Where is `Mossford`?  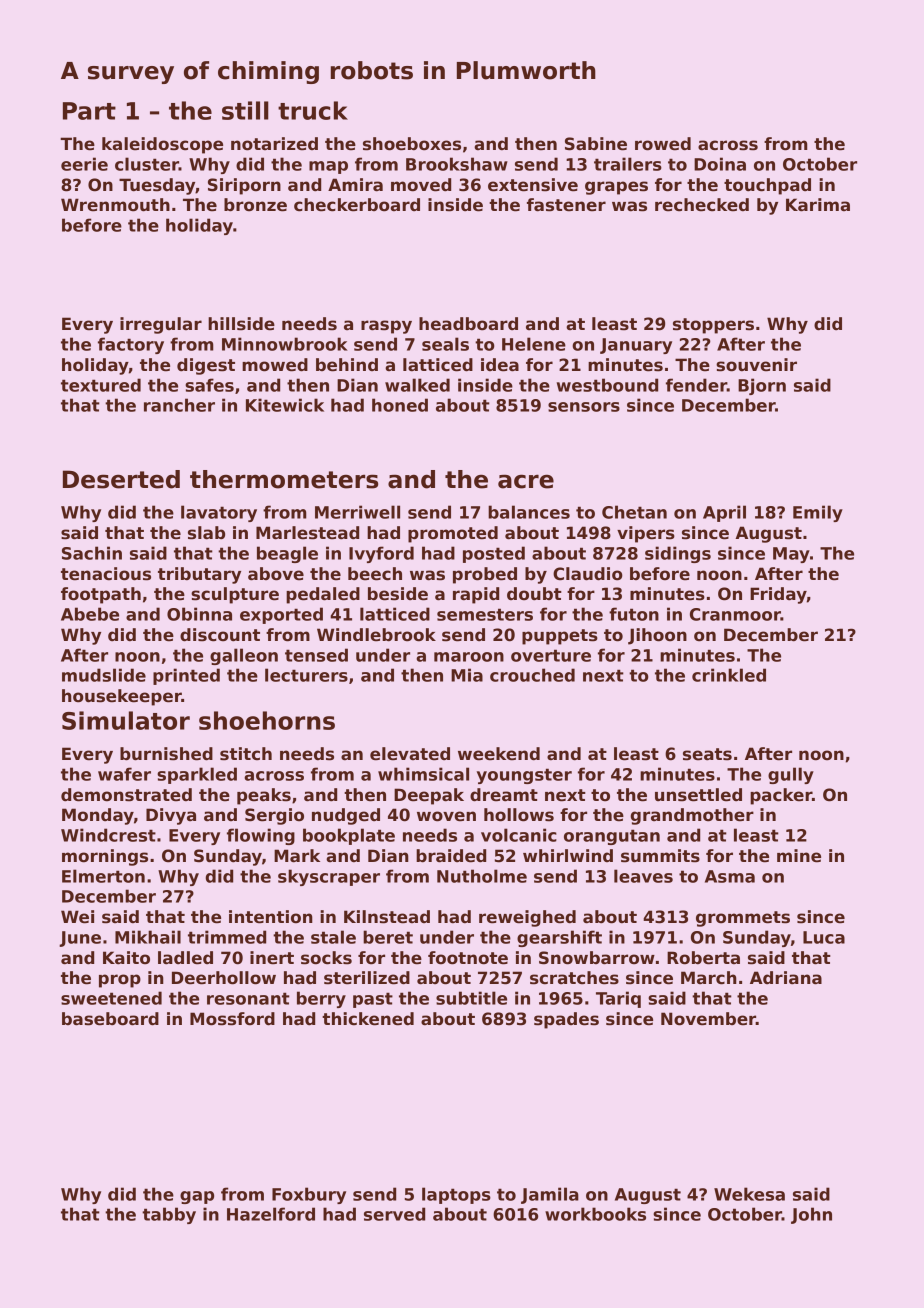
Mossford is located at coordinates (232, 1019).
